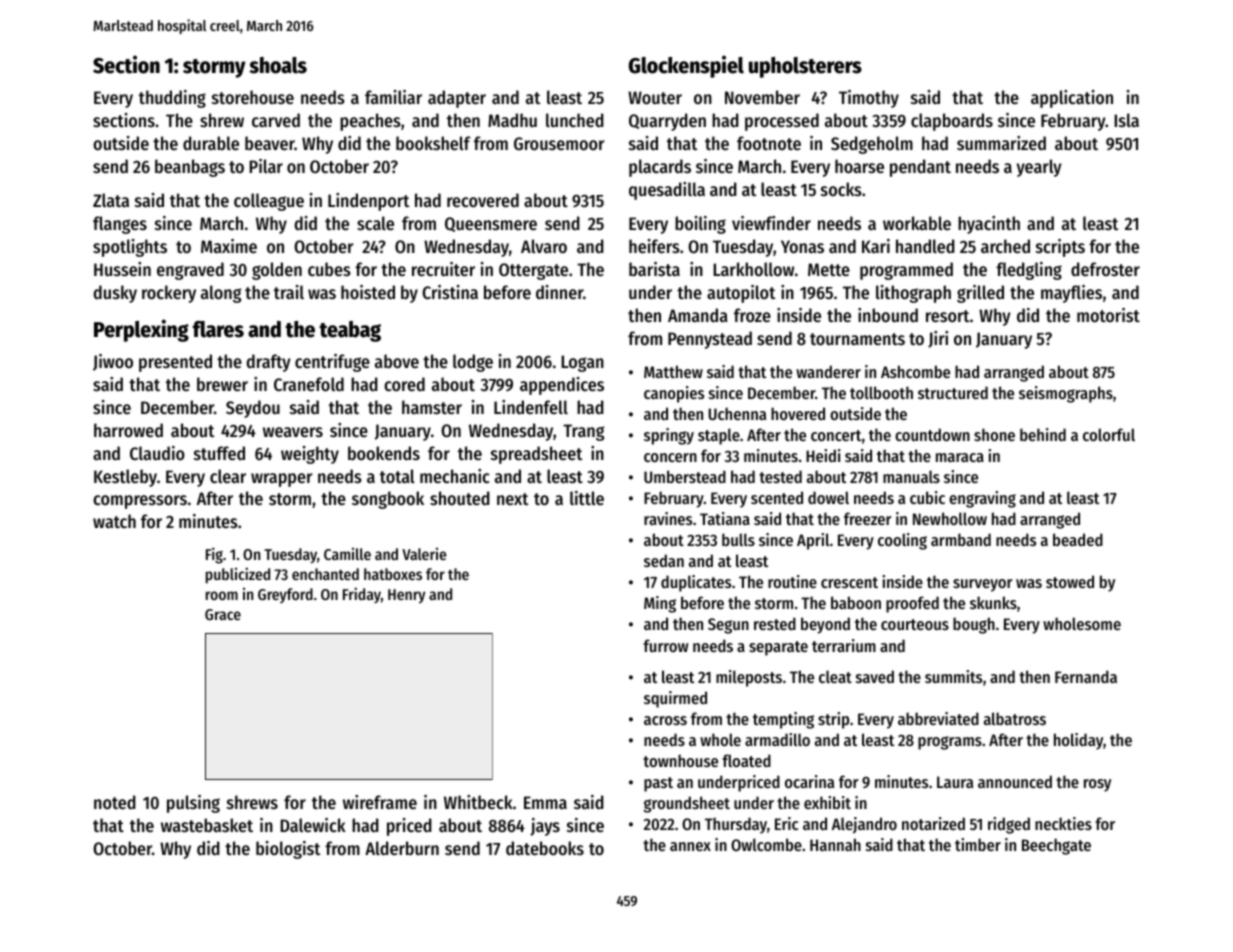  Describe the element at coordinates (289, 292) in the image. I see `trail` at that location.
